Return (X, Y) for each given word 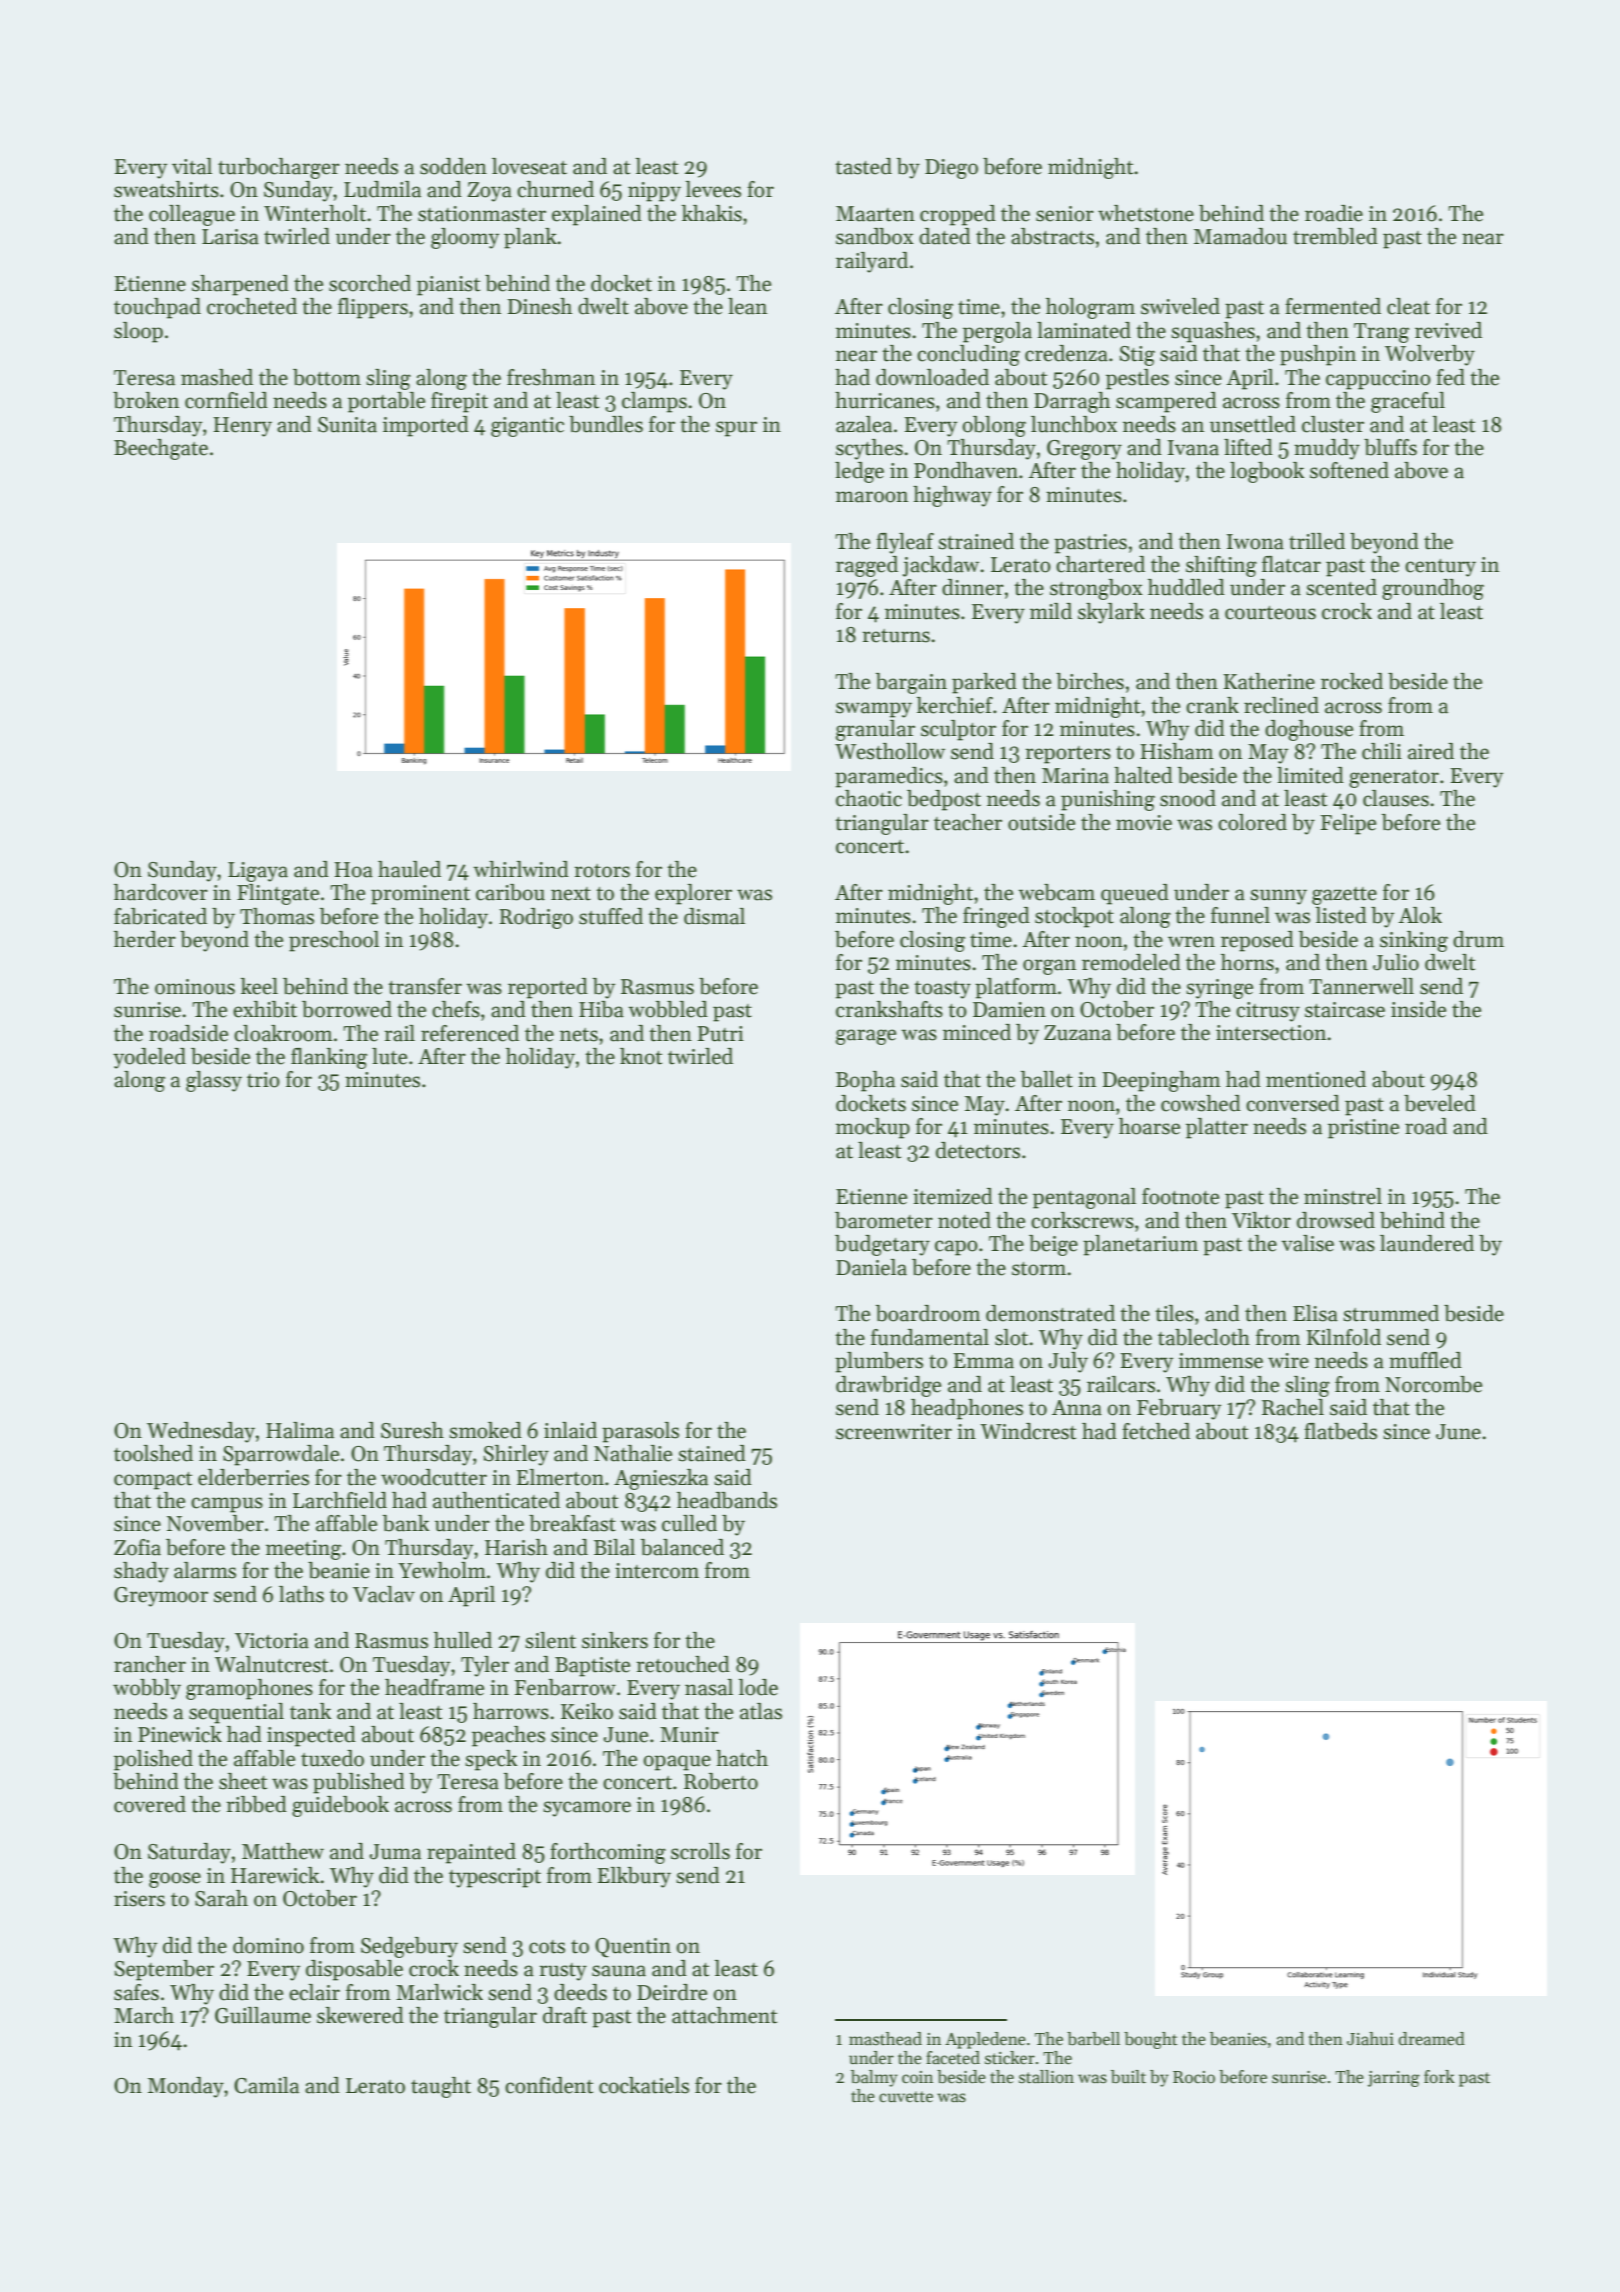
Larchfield (340, 1500)
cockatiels (644, 2085)
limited (1310, 775)
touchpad (157, 308)
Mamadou (1240, 236)
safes (136, 1992)
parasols (640, 1432)
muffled (1425, 1360)
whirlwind (521, 869)
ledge (859, 472)
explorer (693, 894)
